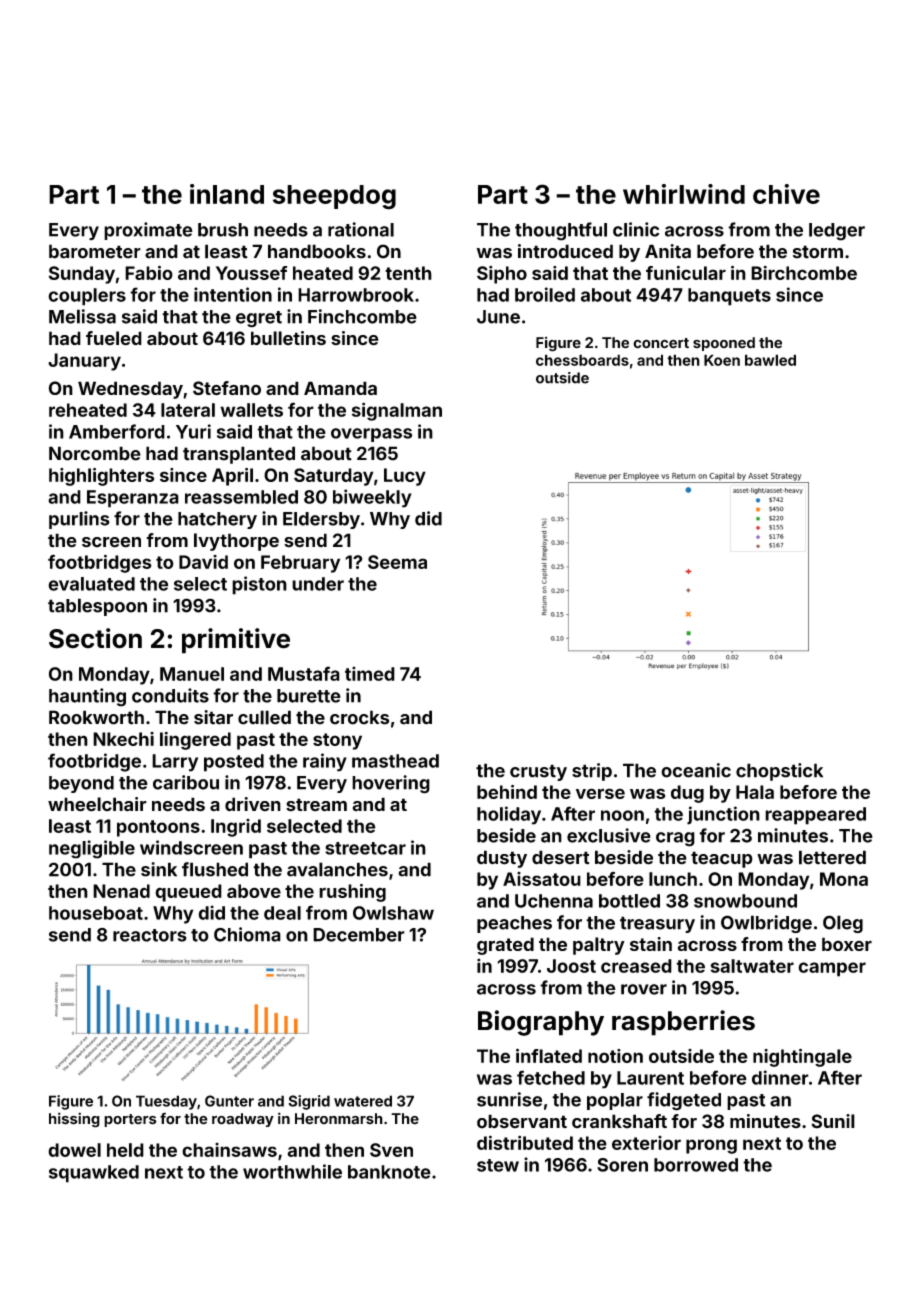  I want to click on junction, so click(723, 815).
